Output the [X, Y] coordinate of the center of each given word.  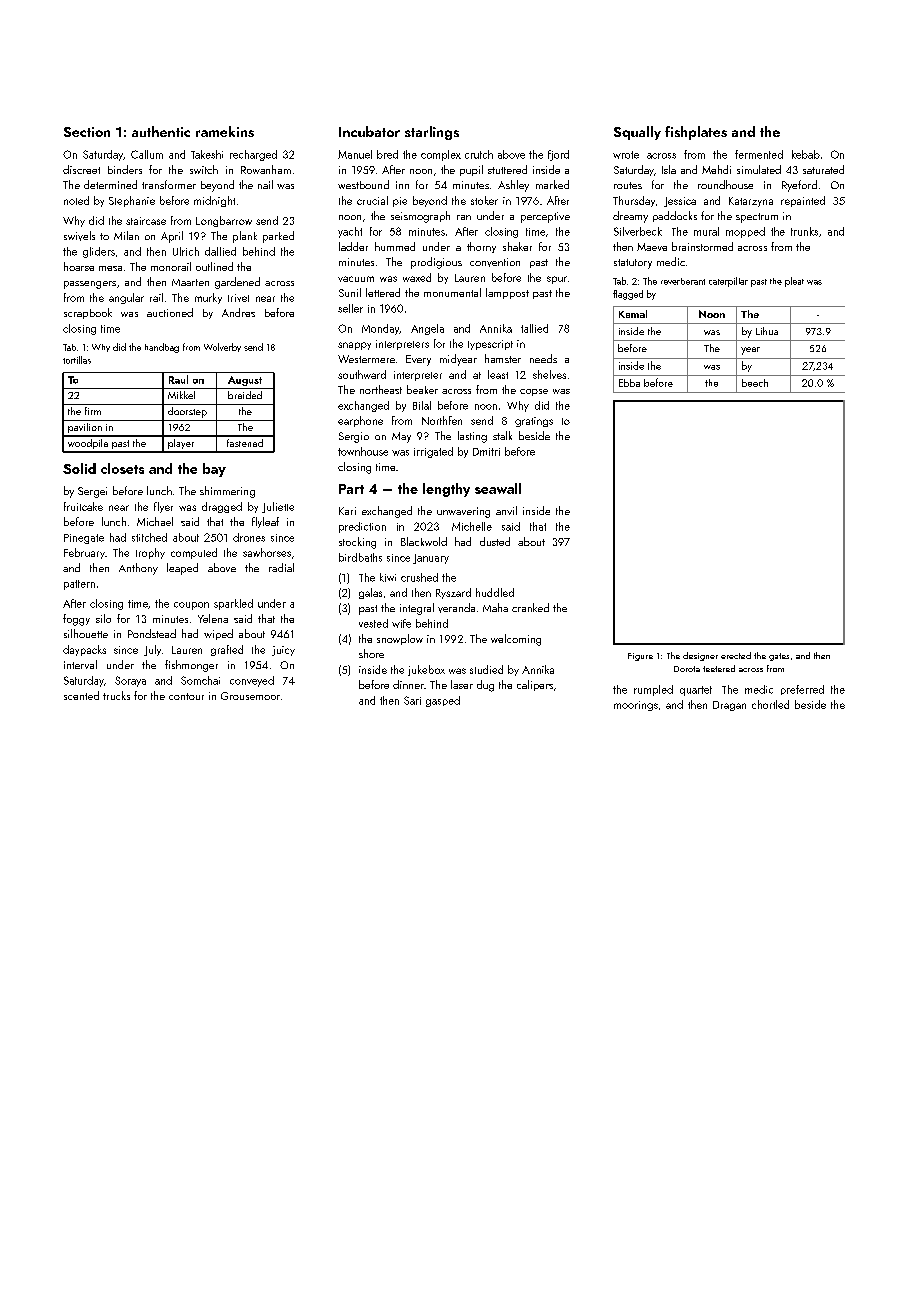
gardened [237, 283]
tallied [534, 328]
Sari [412, 700]
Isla [669, 169]
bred [387, 154]
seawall [498, 488]
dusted [495, 541]
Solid [79, 468]
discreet [81, 169]
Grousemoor [250, 696]
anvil [506, 510]
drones [249, 537]
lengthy [446, 490]
